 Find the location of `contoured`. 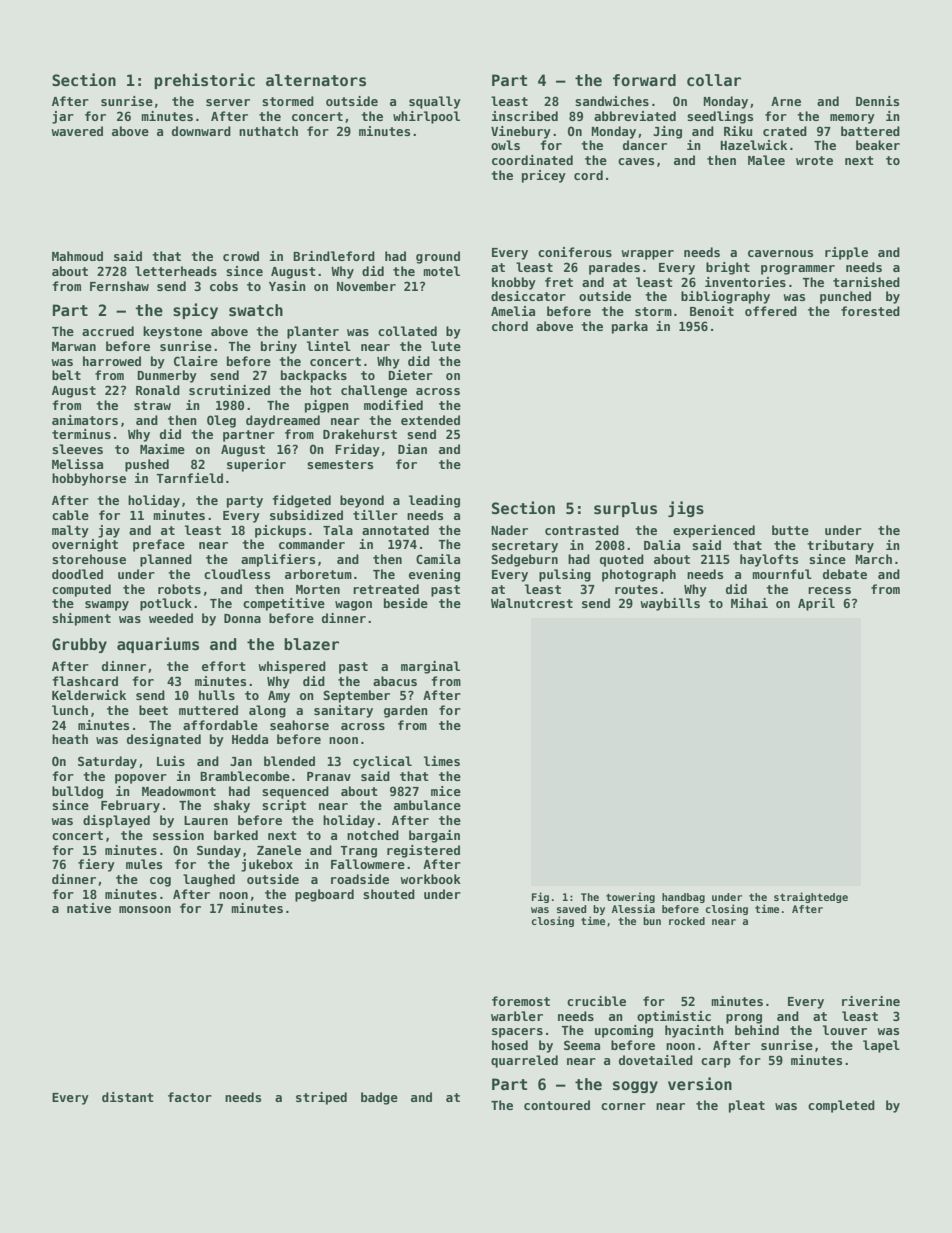

contoured is located at coordinates (557, 1105).
